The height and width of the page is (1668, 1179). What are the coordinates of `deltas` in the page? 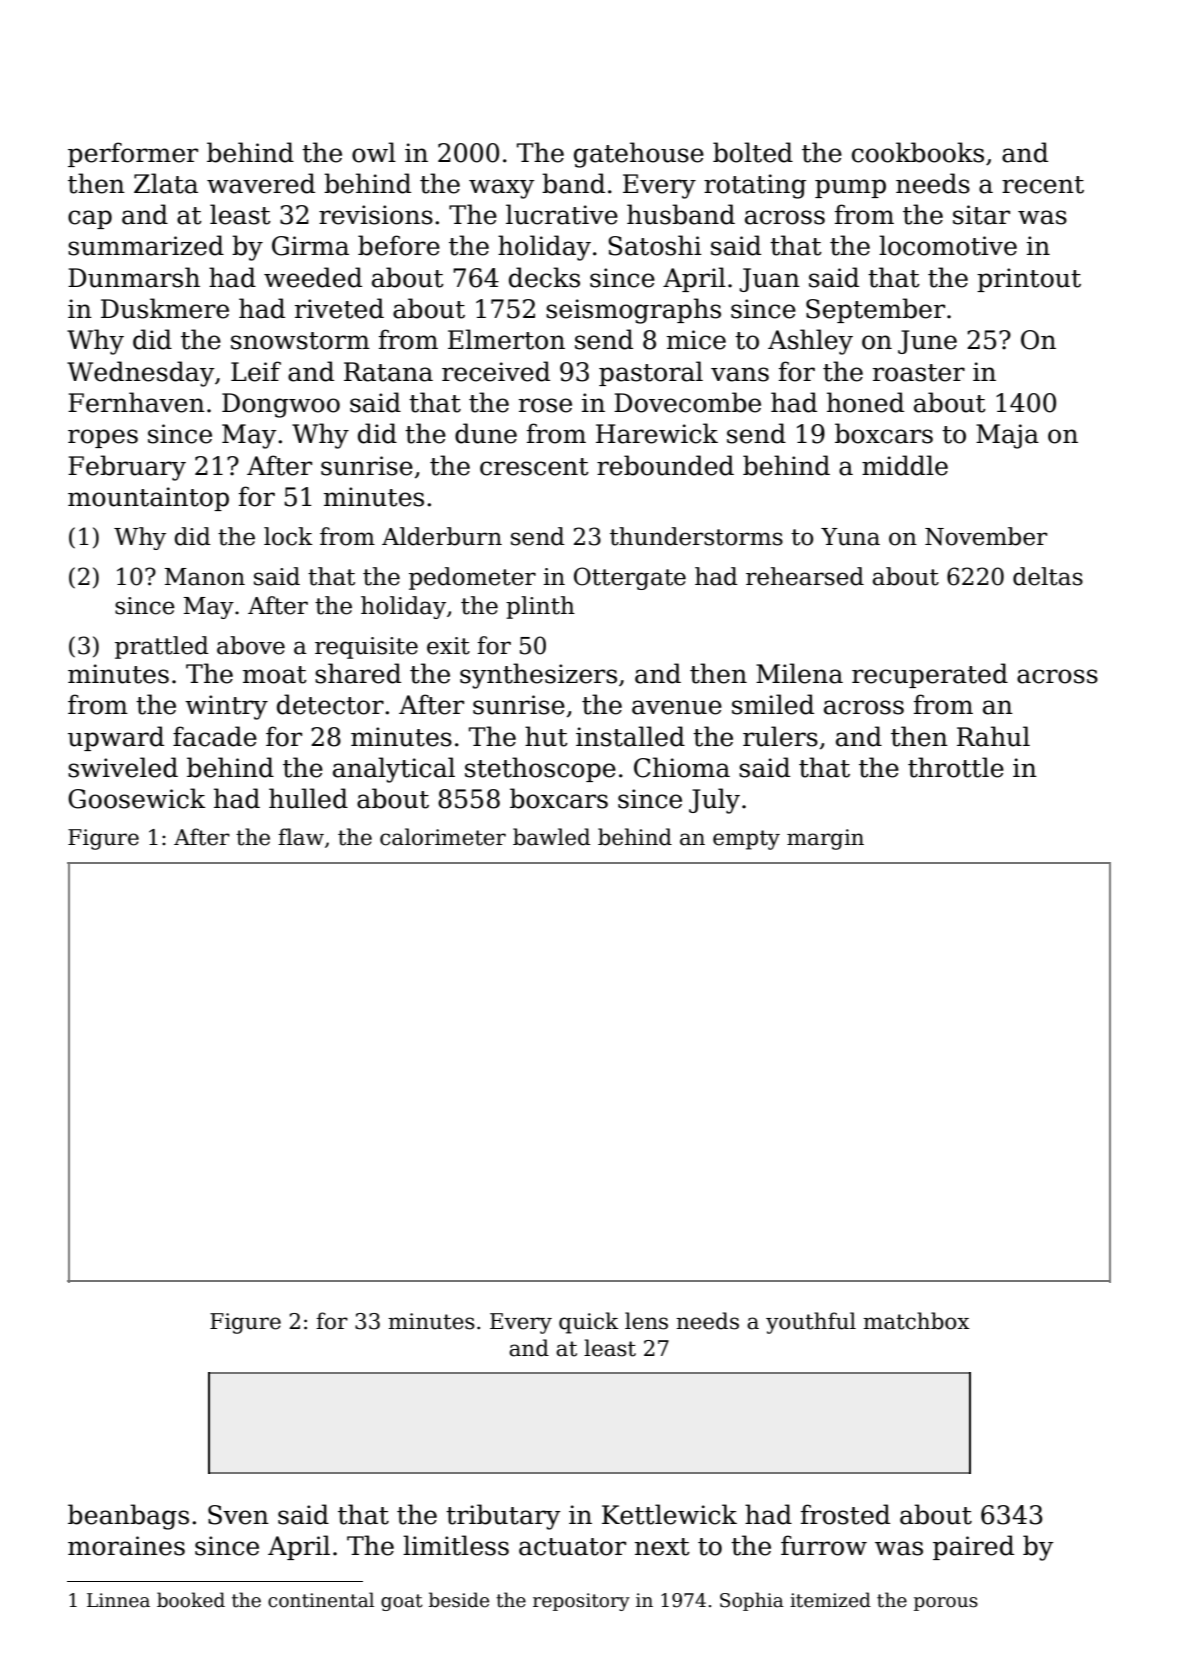 It's located at (1048, 576).
